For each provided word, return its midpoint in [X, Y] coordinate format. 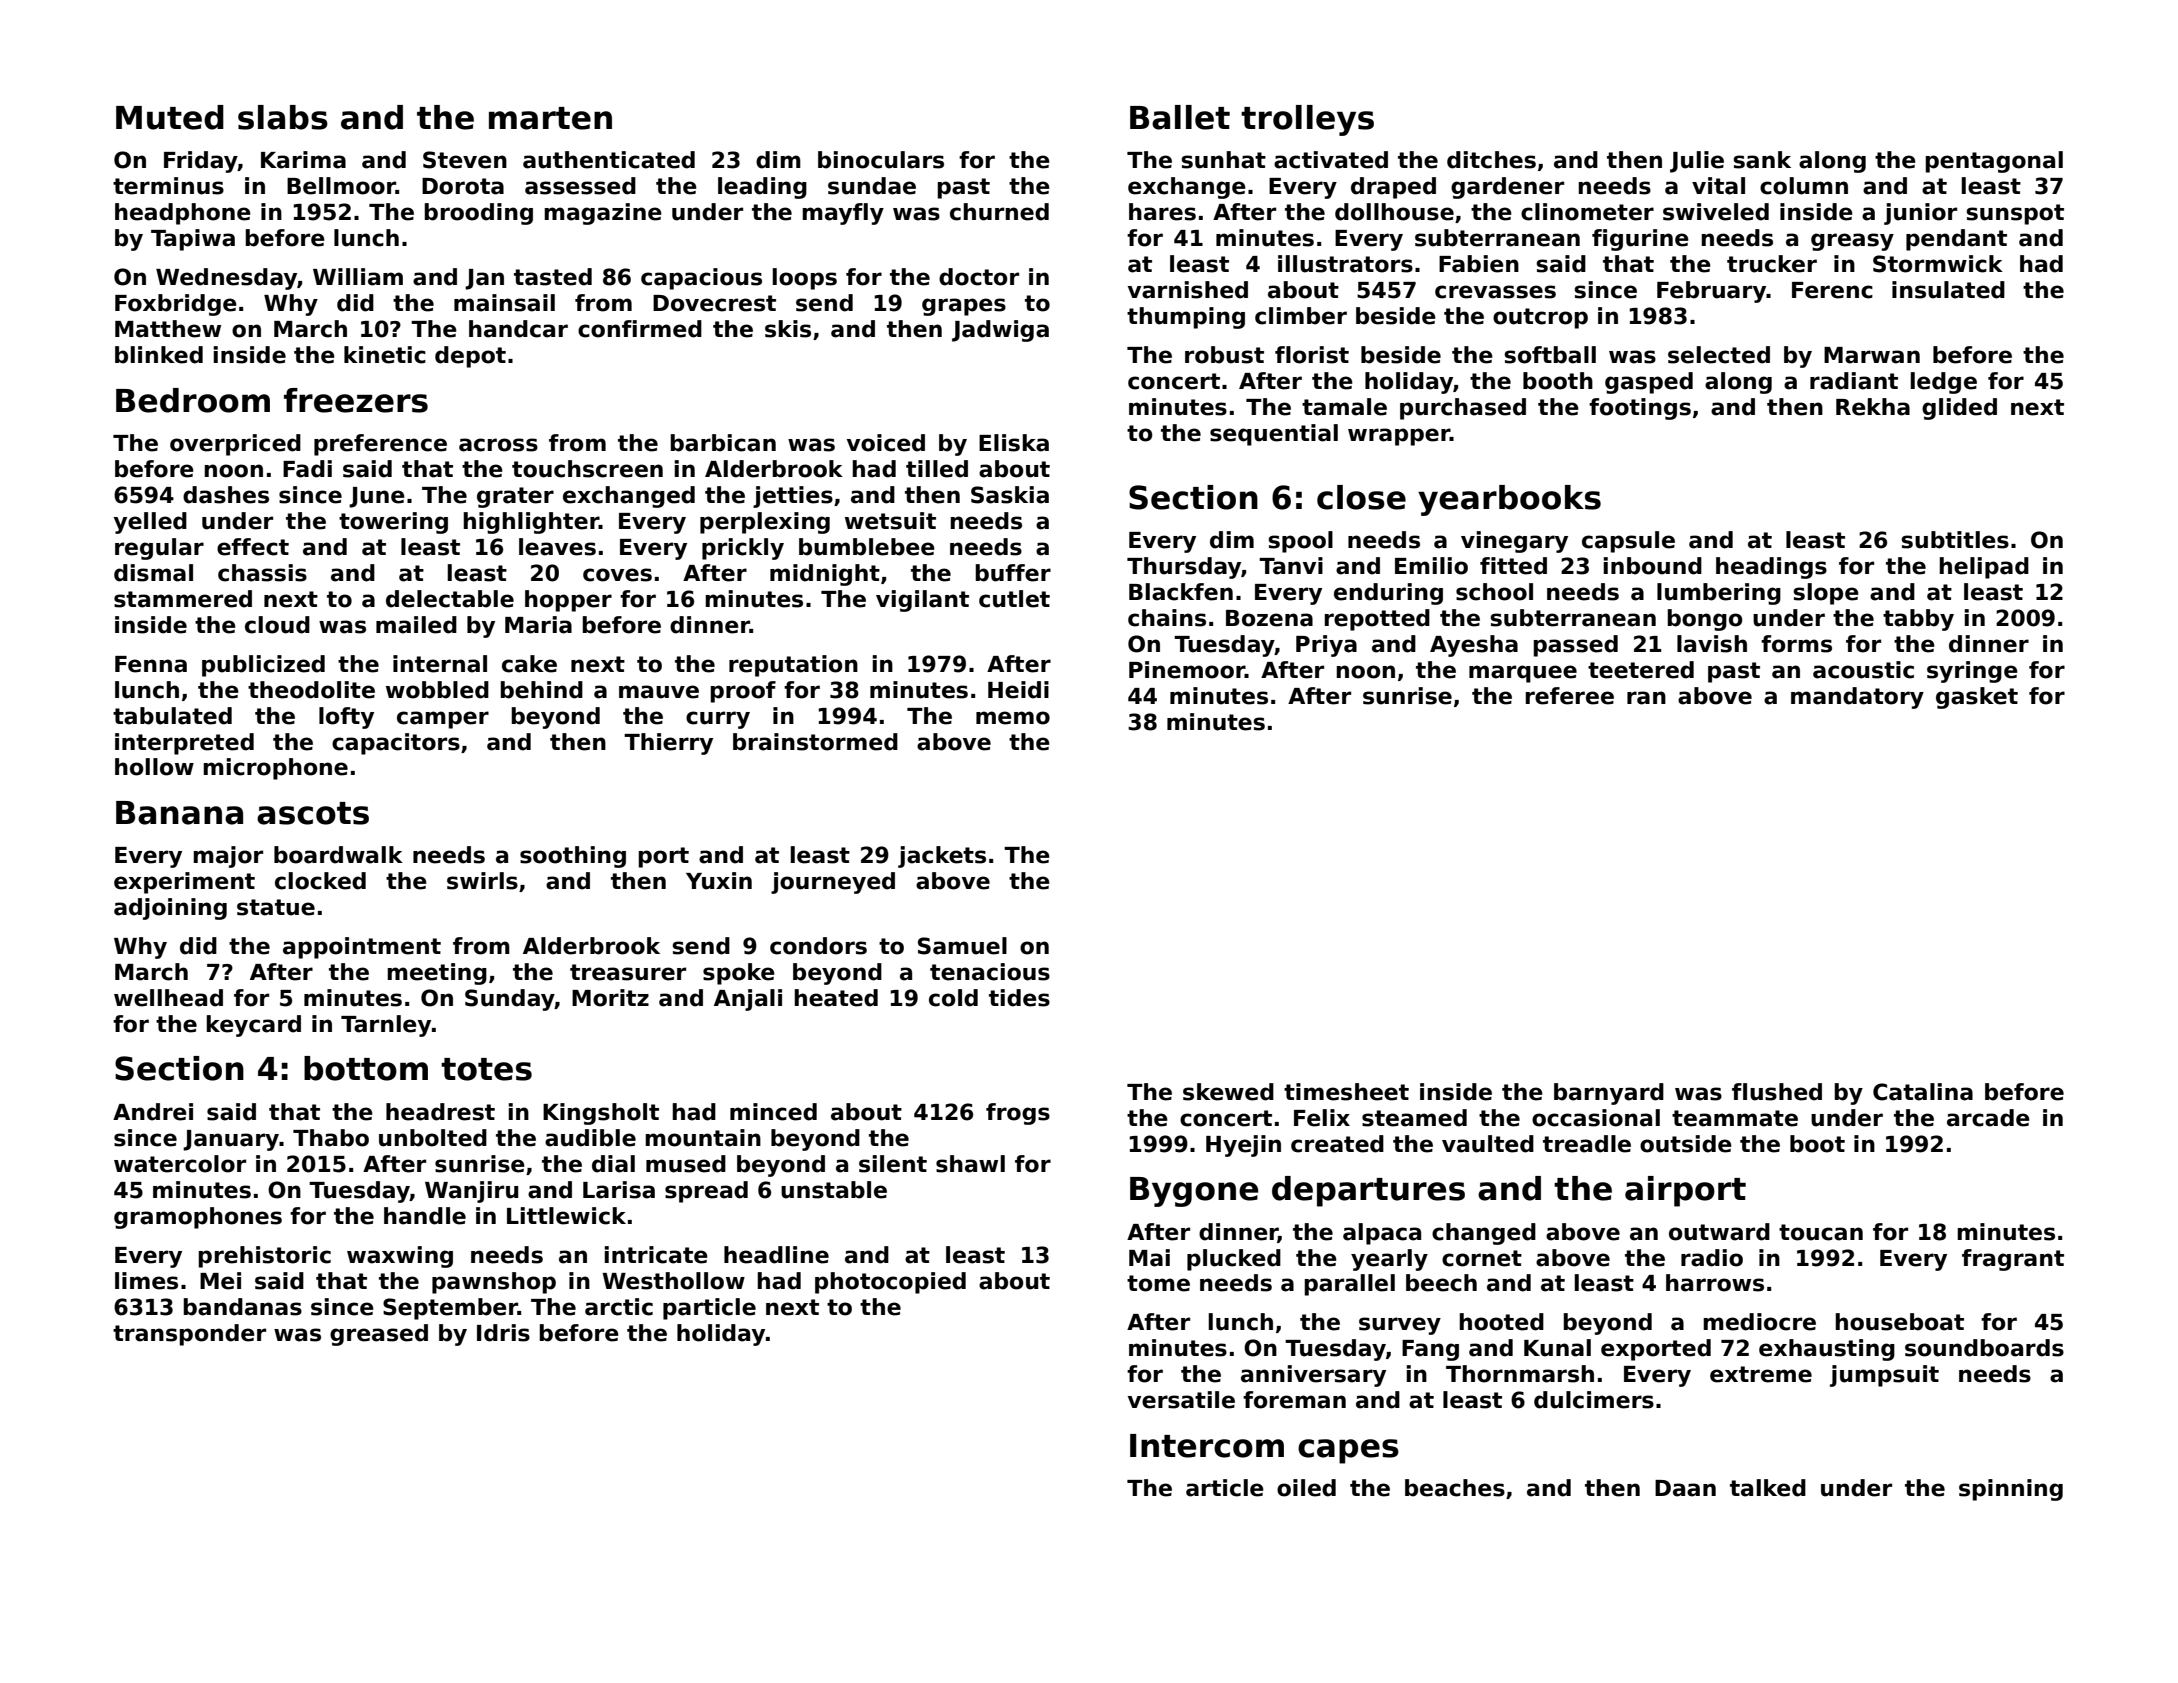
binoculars [881, 160]
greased [379, 1335]
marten [550, 118]
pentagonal [1994, 162]
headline [776, 1255]
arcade [1988, 1118]
